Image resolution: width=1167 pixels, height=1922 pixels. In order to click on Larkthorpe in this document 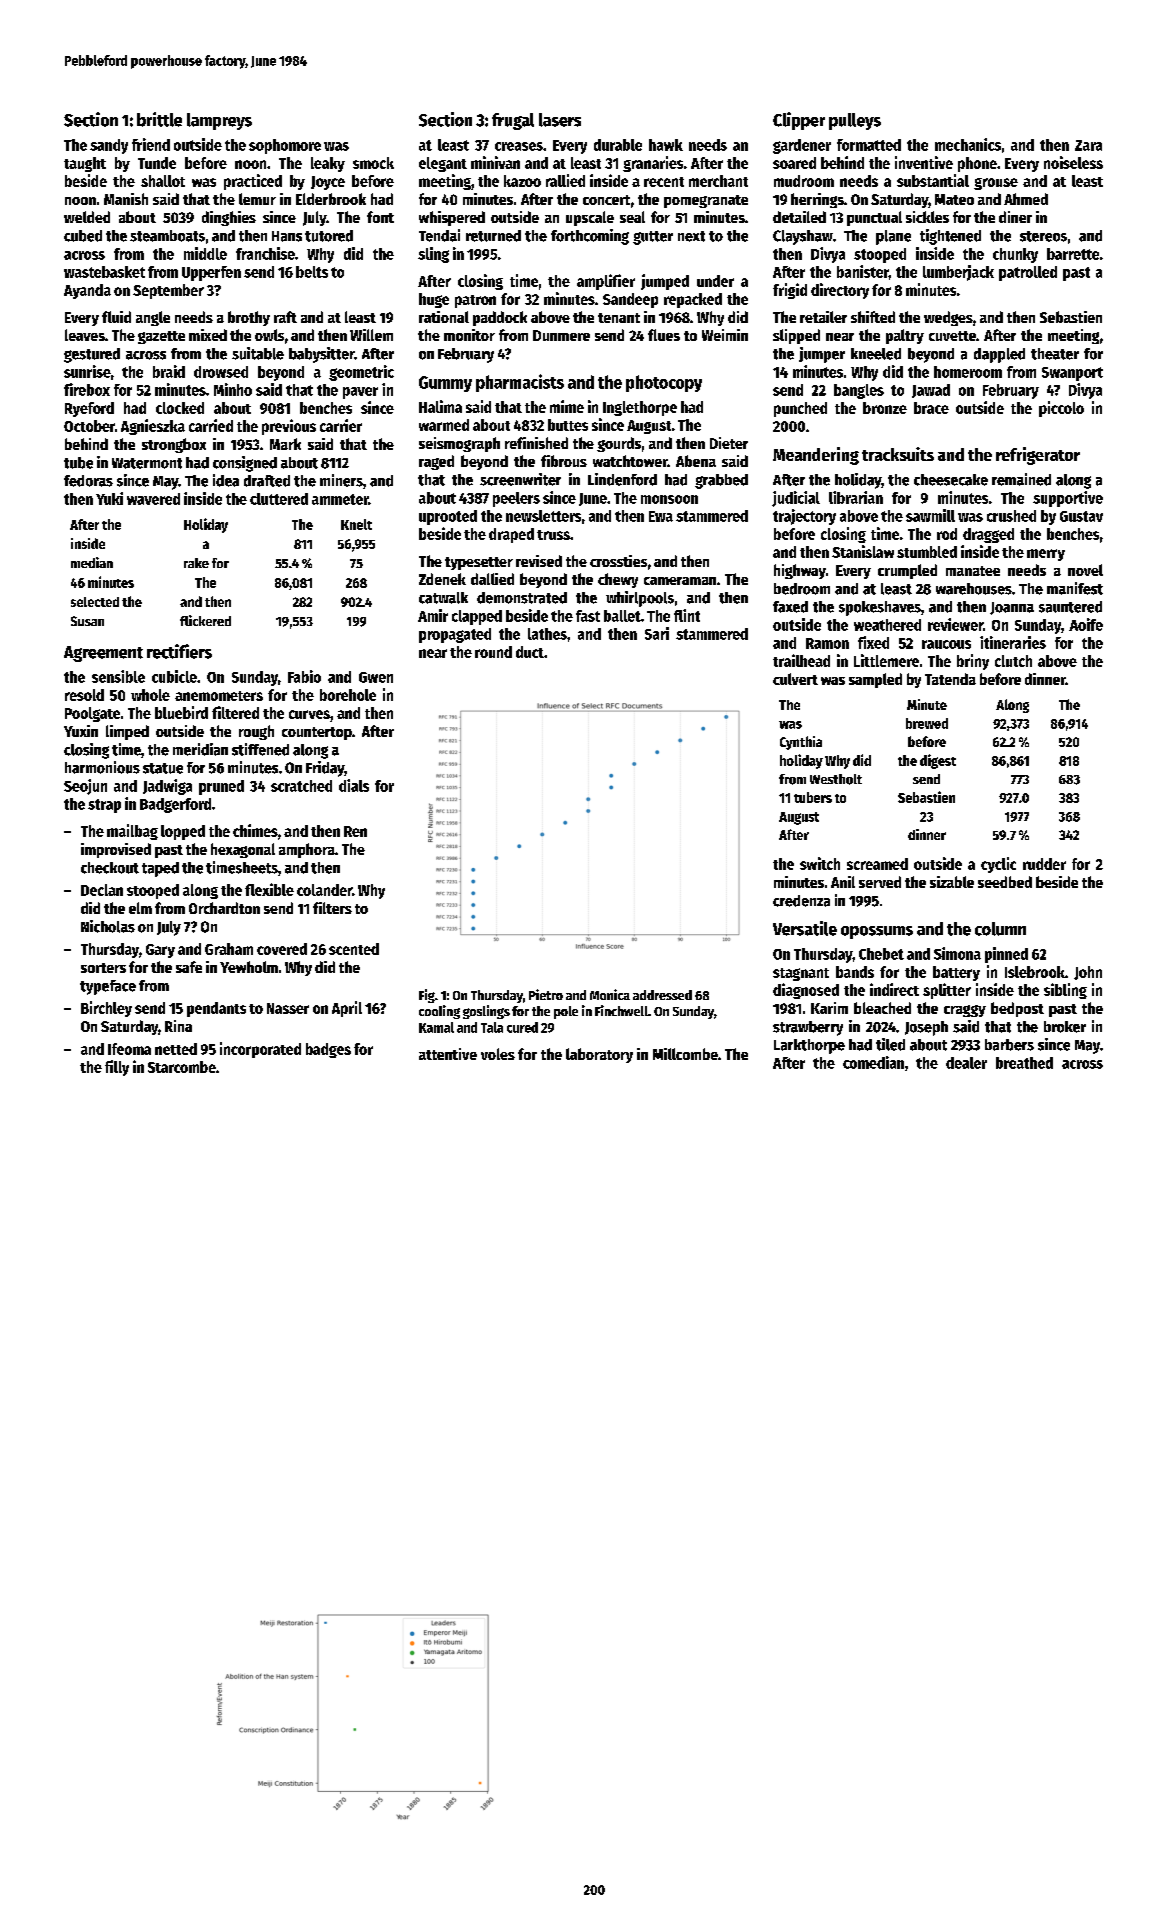, I will do `click(809, 1046)`.
